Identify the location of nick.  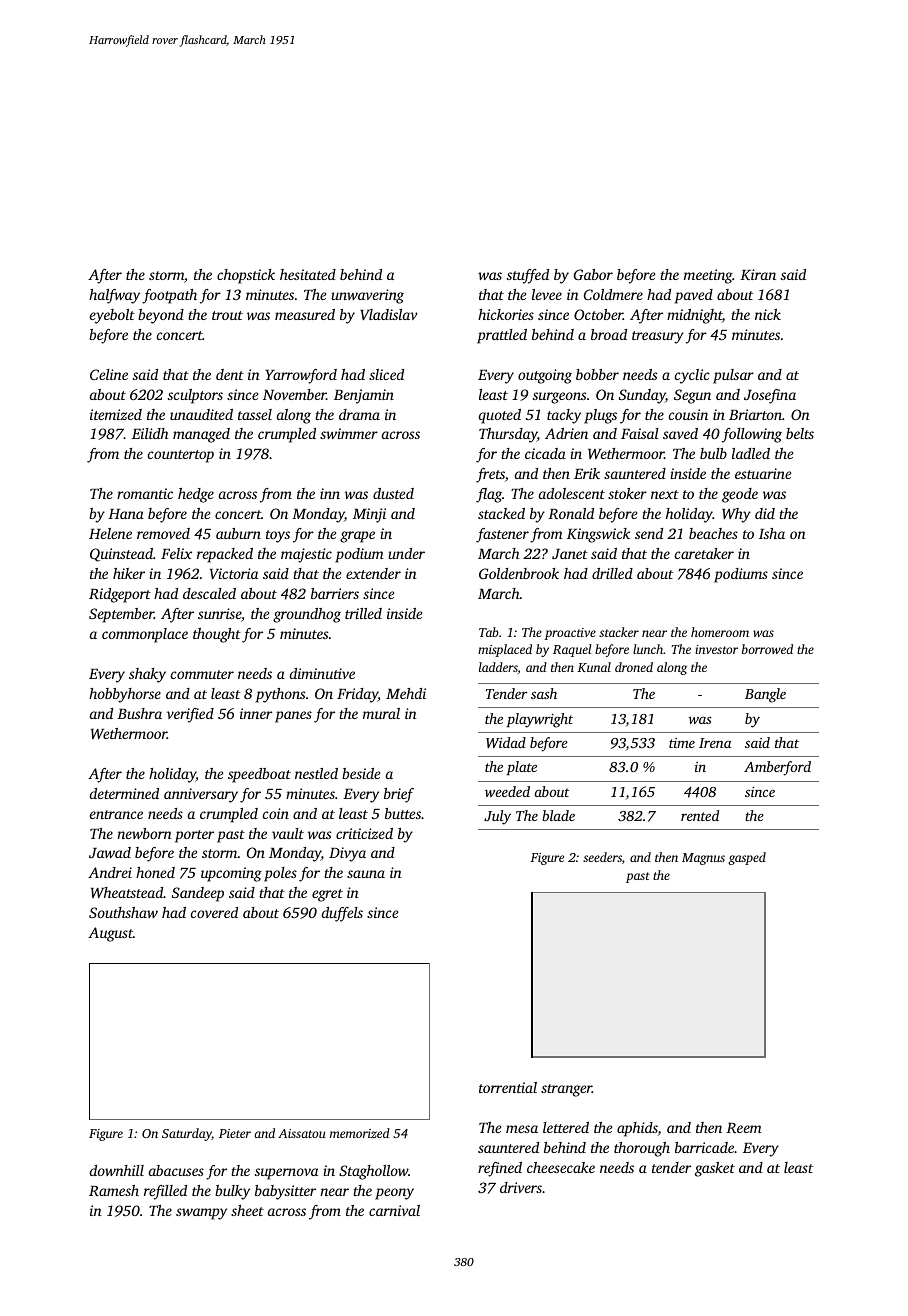
(768, 314).
